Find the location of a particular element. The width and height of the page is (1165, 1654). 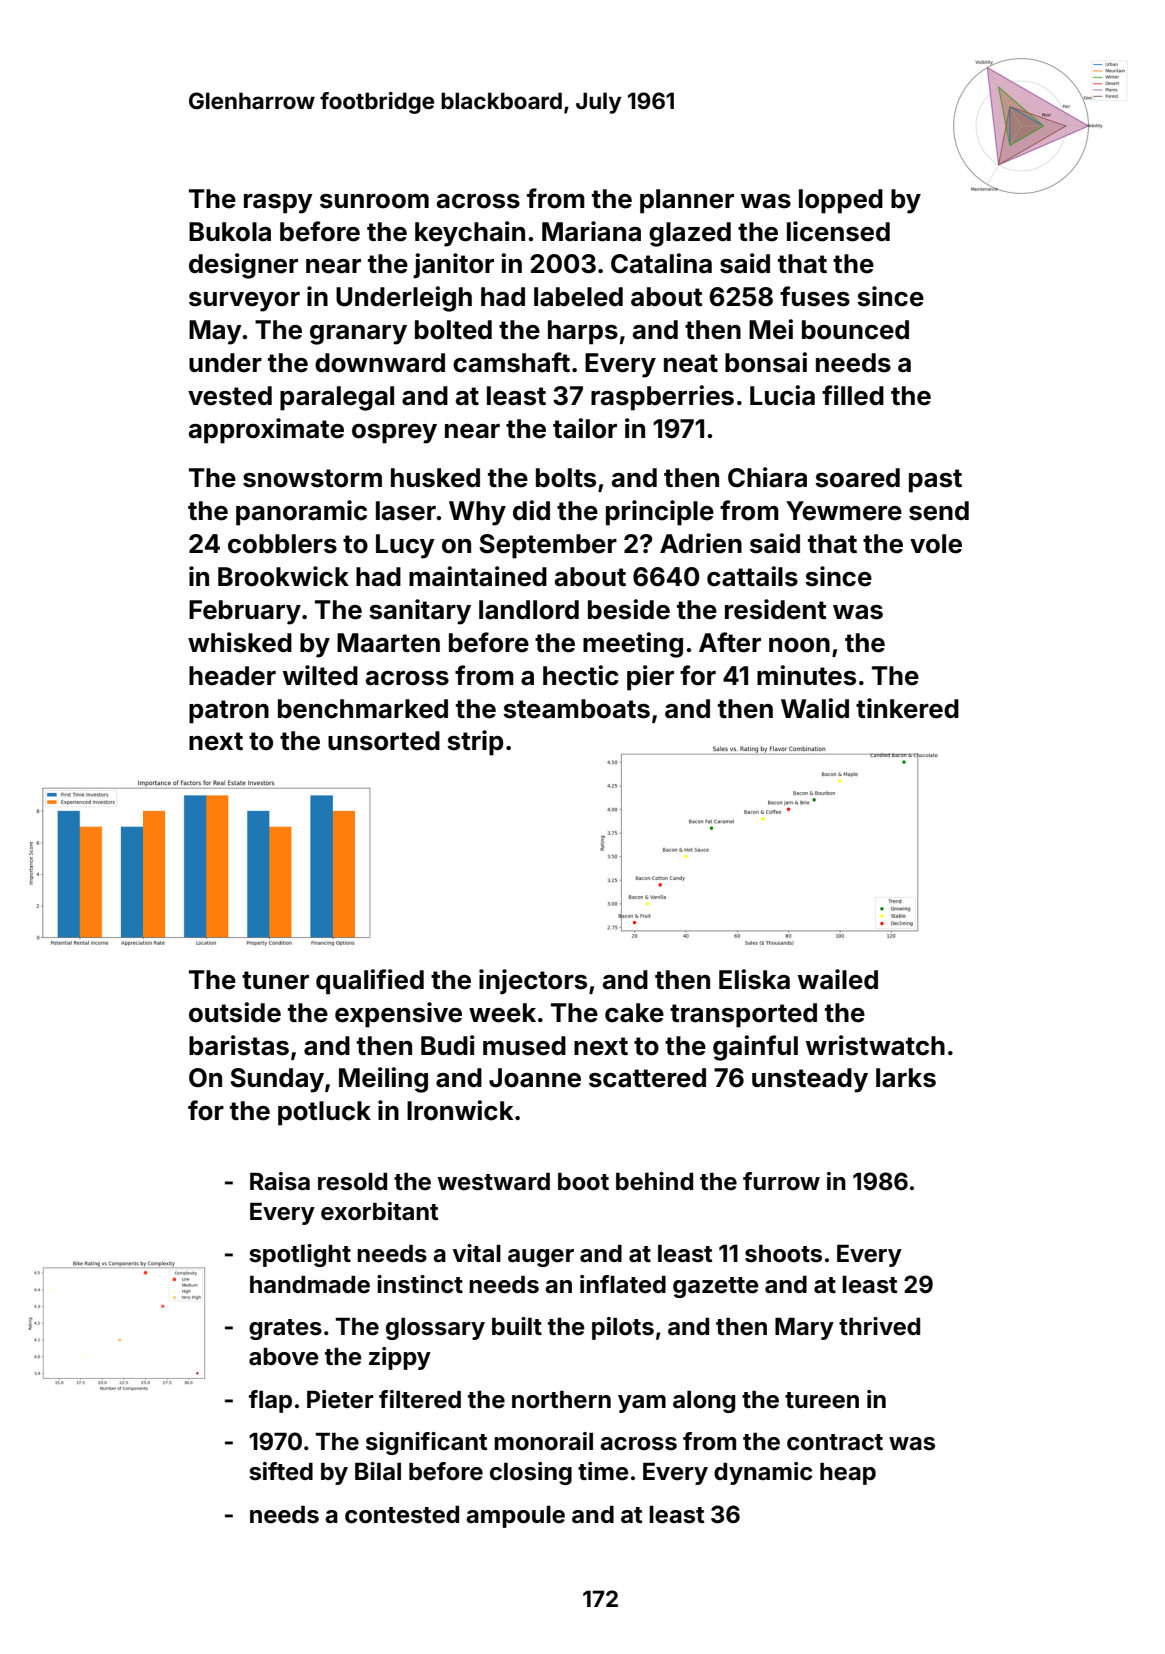

granary is located at coordinates (358, 335).
